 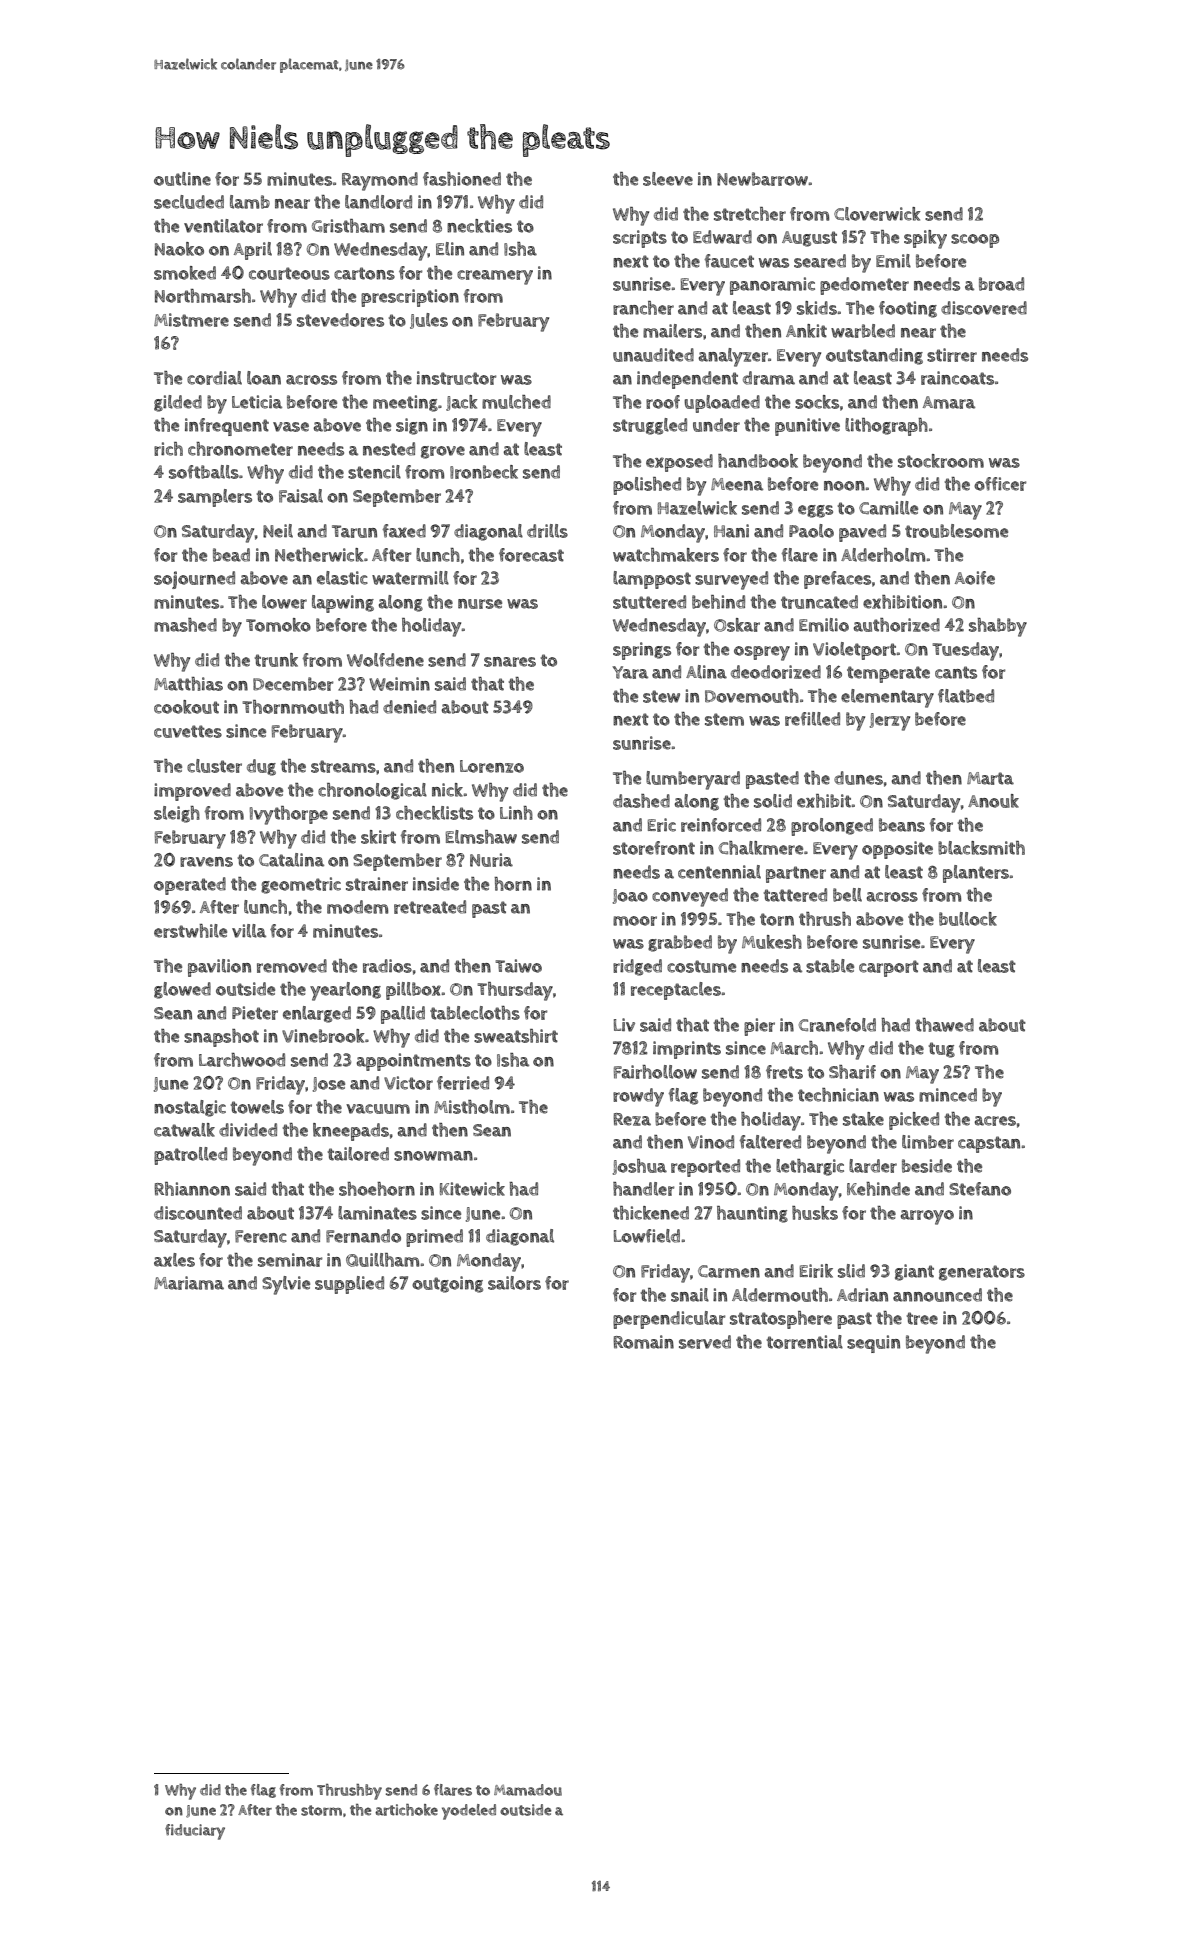 What do you see at coordinates (993, 801) in the image?
I see `Anouk` at bounding box center [993, 801].
